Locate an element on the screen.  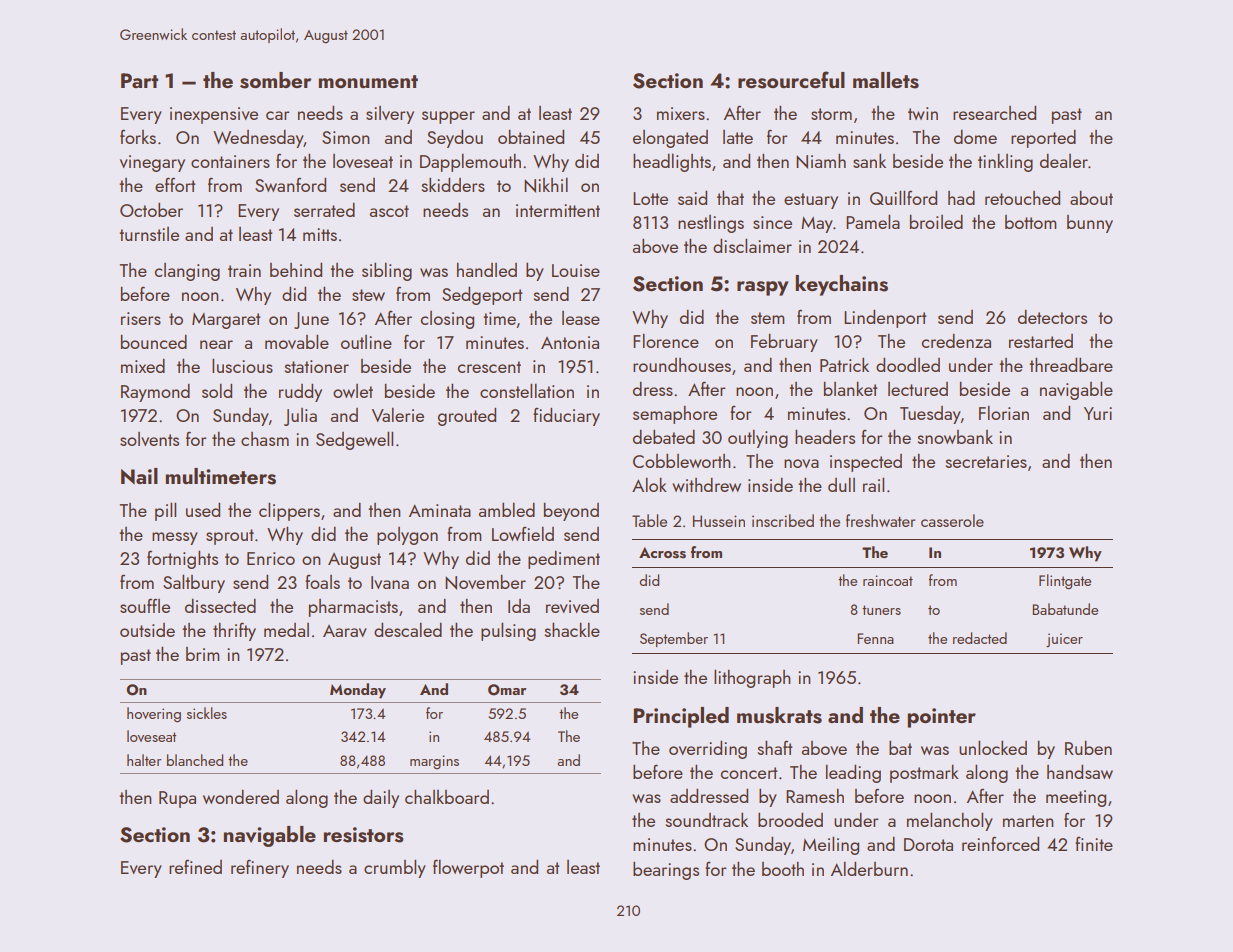
monument is located at coordinates (368, 81).
